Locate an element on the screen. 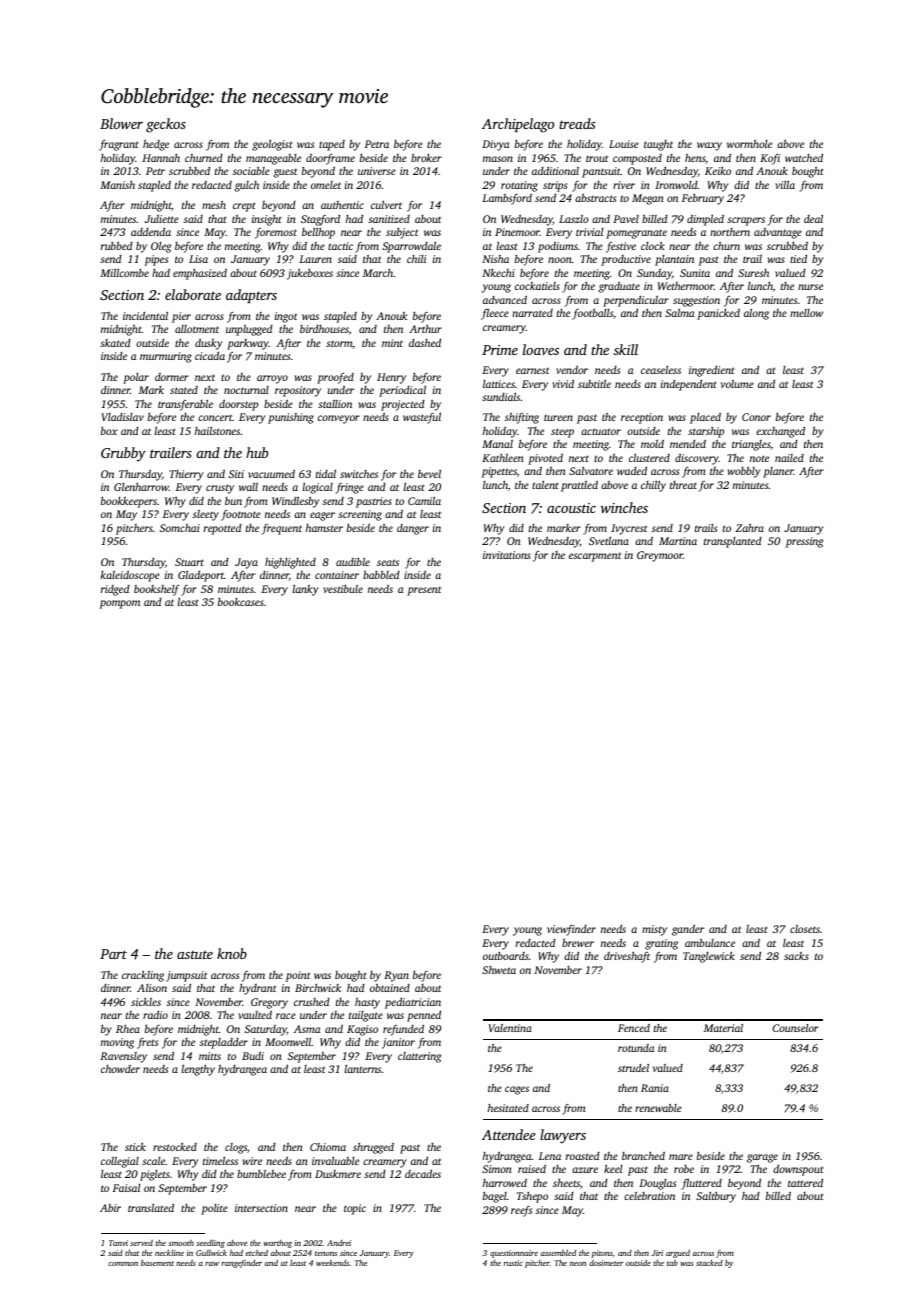 This screenshot has height=1308, width=924. Archipelago is located at coordinates (518, 125).
